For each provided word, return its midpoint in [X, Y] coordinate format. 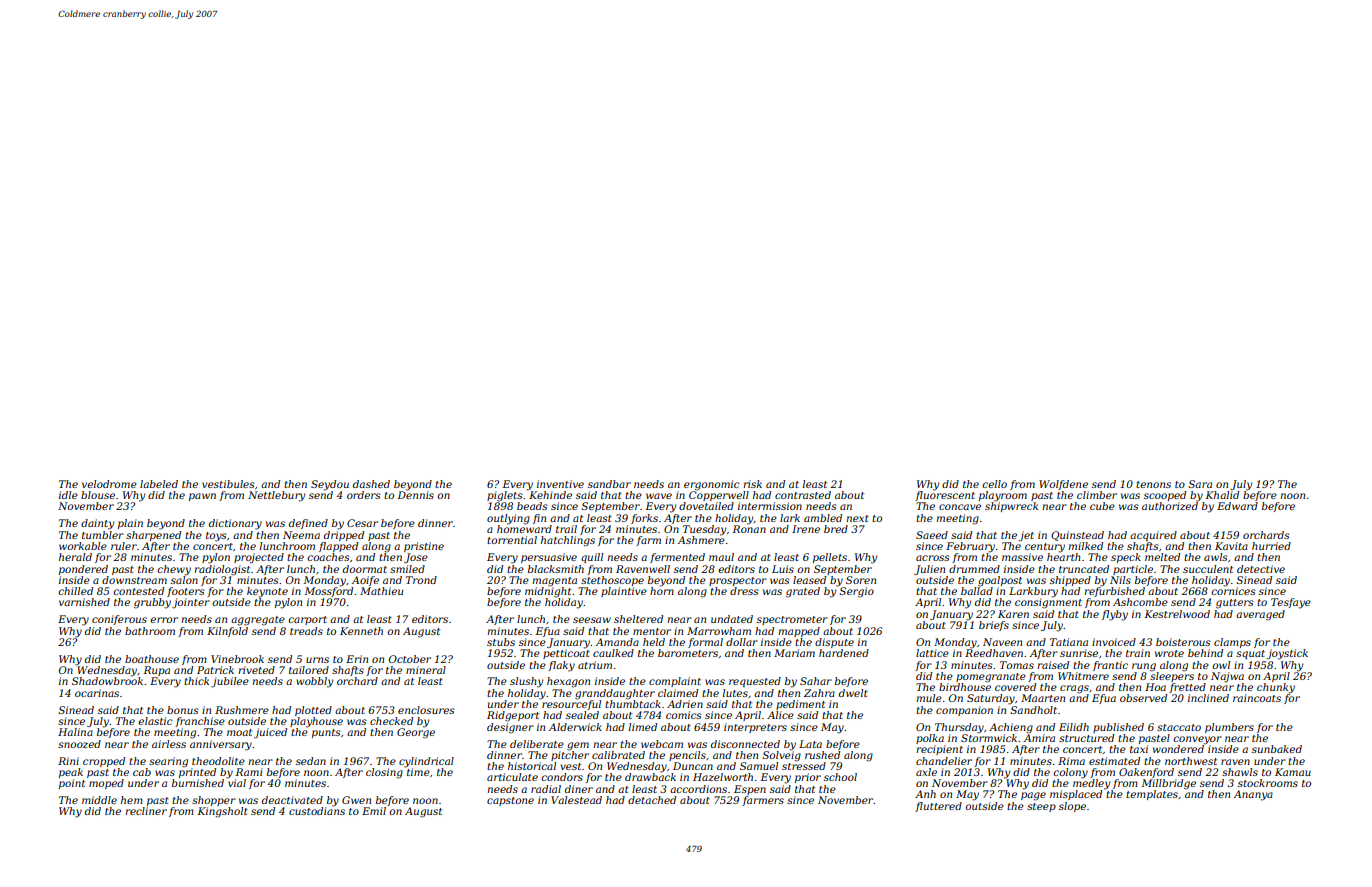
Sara [1200, 484]
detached [652, 800]
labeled [159, 484]
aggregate [258, 621]
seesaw [592, 620]
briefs [994, 626]
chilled [75, 591]
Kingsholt [222, 812]
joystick [1287, 654]
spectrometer [792, 620]
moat [239, 732]
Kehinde [550, 495]
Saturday [991, 699]
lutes [735, 693]
